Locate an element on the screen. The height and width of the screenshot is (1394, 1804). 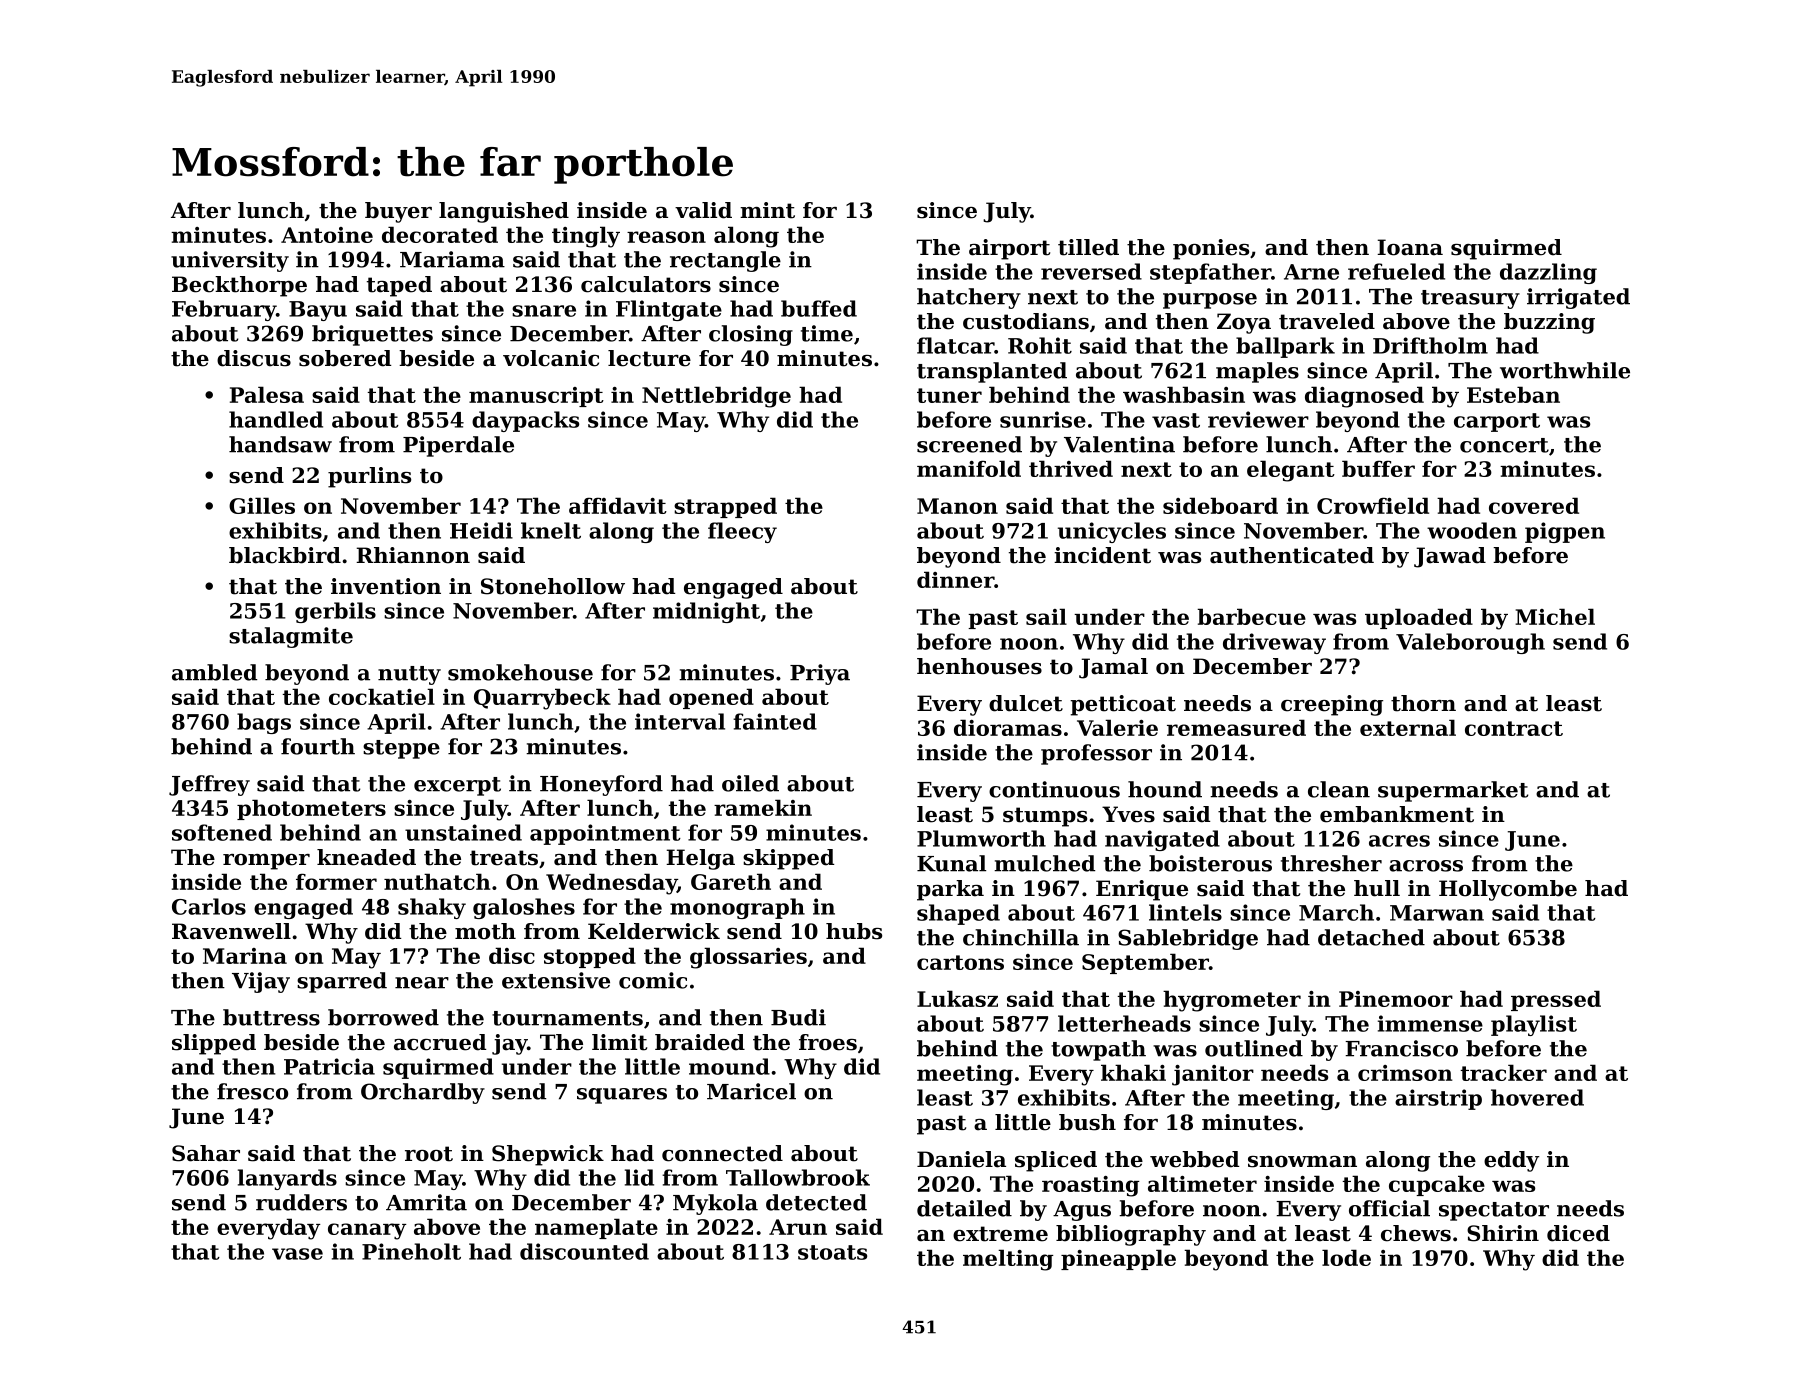
softened is located at coordinates (222, 832).
